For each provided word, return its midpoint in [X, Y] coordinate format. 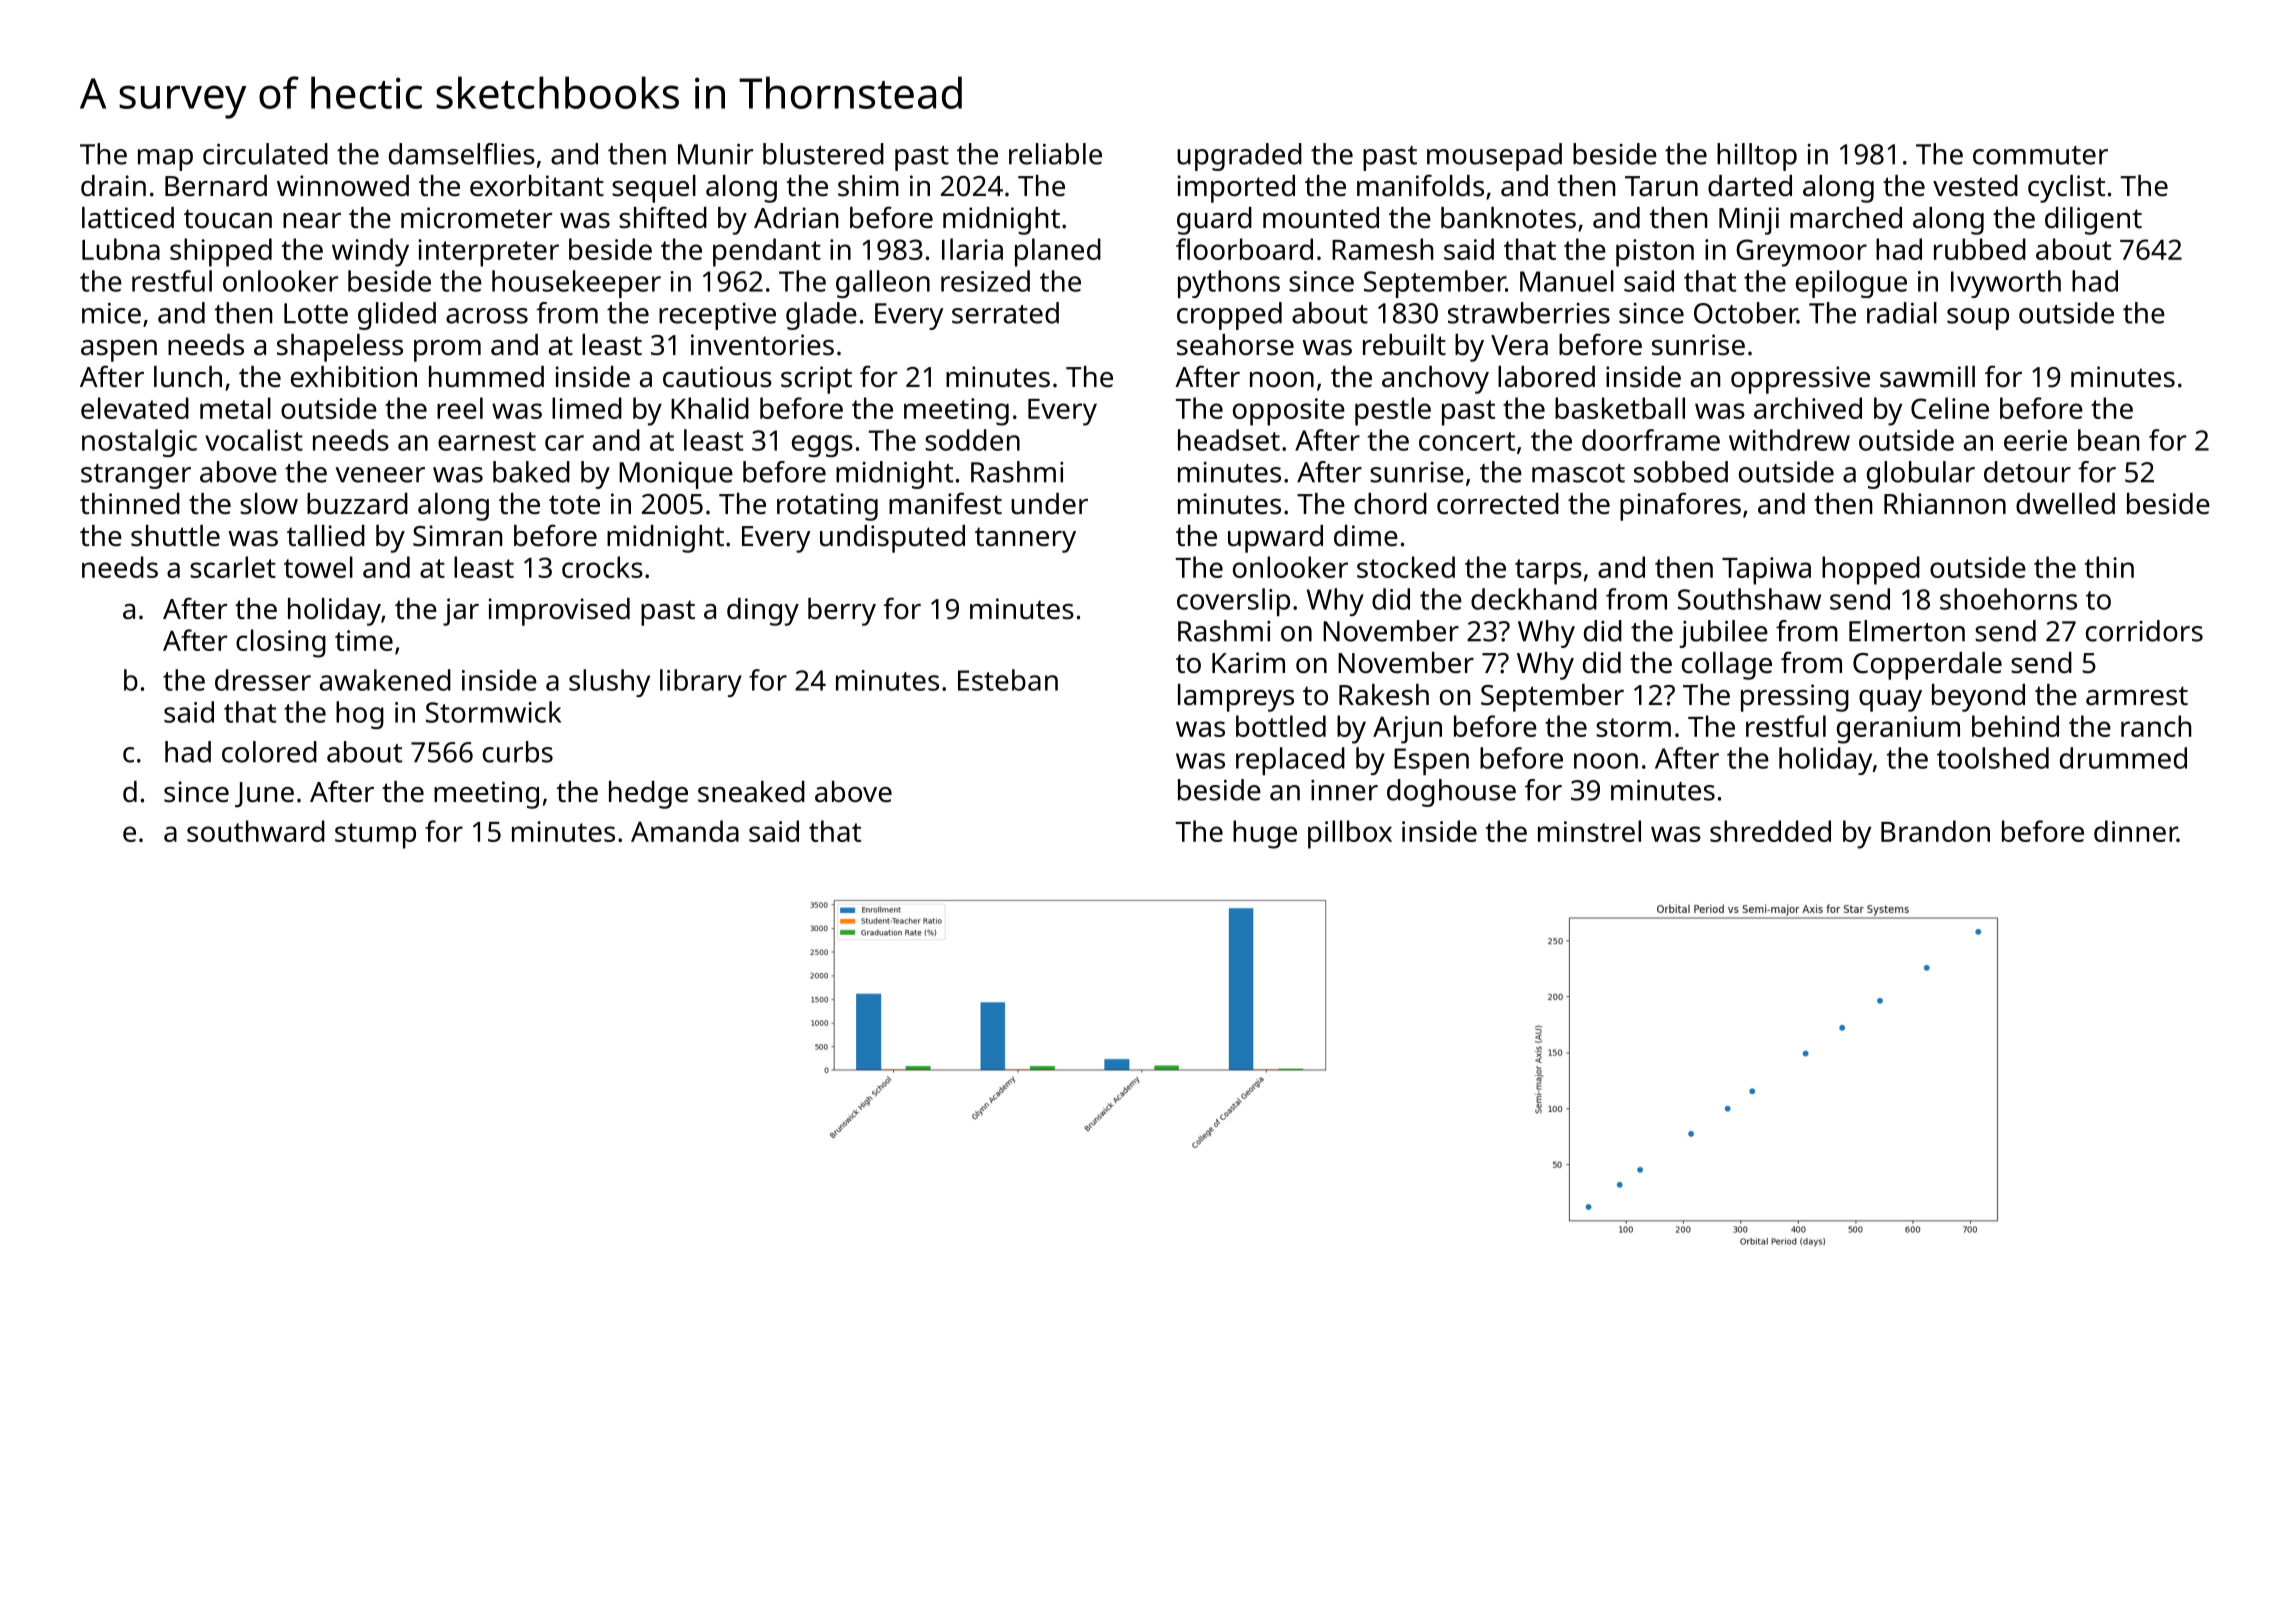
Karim [1248, 662]
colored [269, 752]
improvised [559, 612]
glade [821, 316]
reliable [1055, 154]
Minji [1749, 221]
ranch [2156, 726]
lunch [188, 377]
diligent [2093, 221]
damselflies [462, 154]
